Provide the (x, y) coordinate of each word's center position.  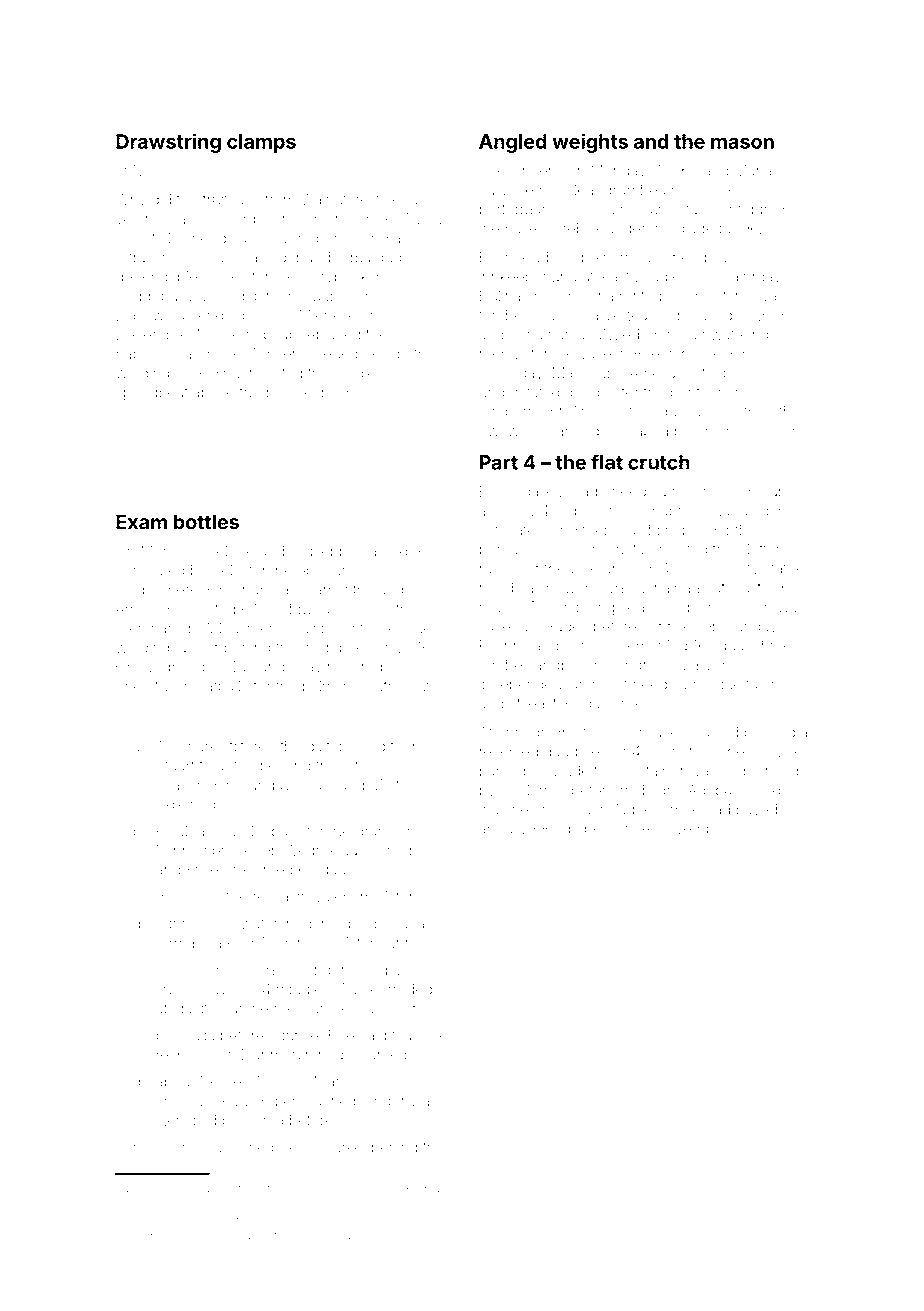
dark (537, 491)
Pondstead (329, 1235)
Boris (204, 1250)
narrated (741, 512)
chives (224, 277)
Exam (141, 522)
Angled (513, 143)
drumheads (643, 190)
